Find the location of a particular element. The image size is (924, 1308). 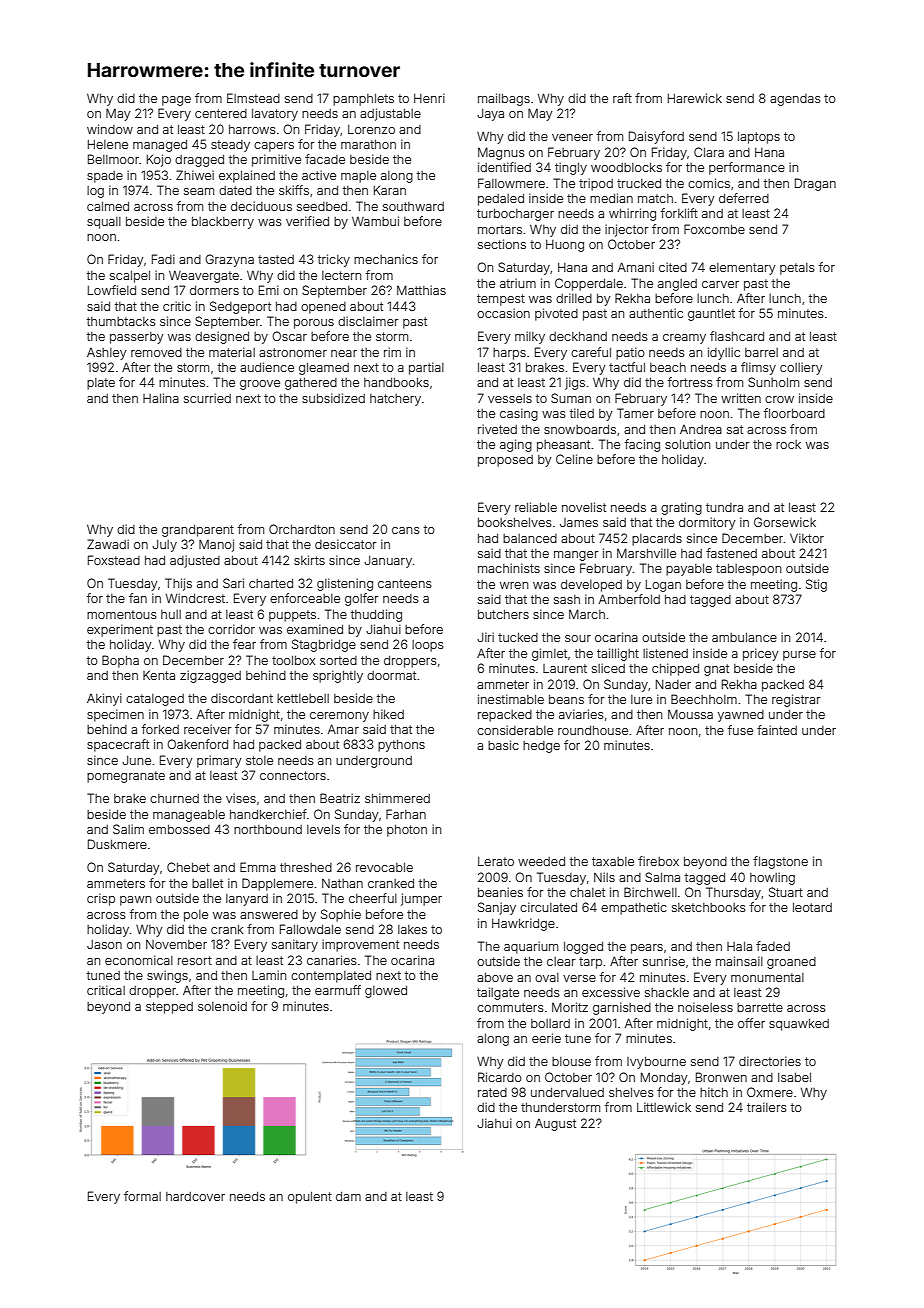

formal is located at coordinates (142, 1196).
